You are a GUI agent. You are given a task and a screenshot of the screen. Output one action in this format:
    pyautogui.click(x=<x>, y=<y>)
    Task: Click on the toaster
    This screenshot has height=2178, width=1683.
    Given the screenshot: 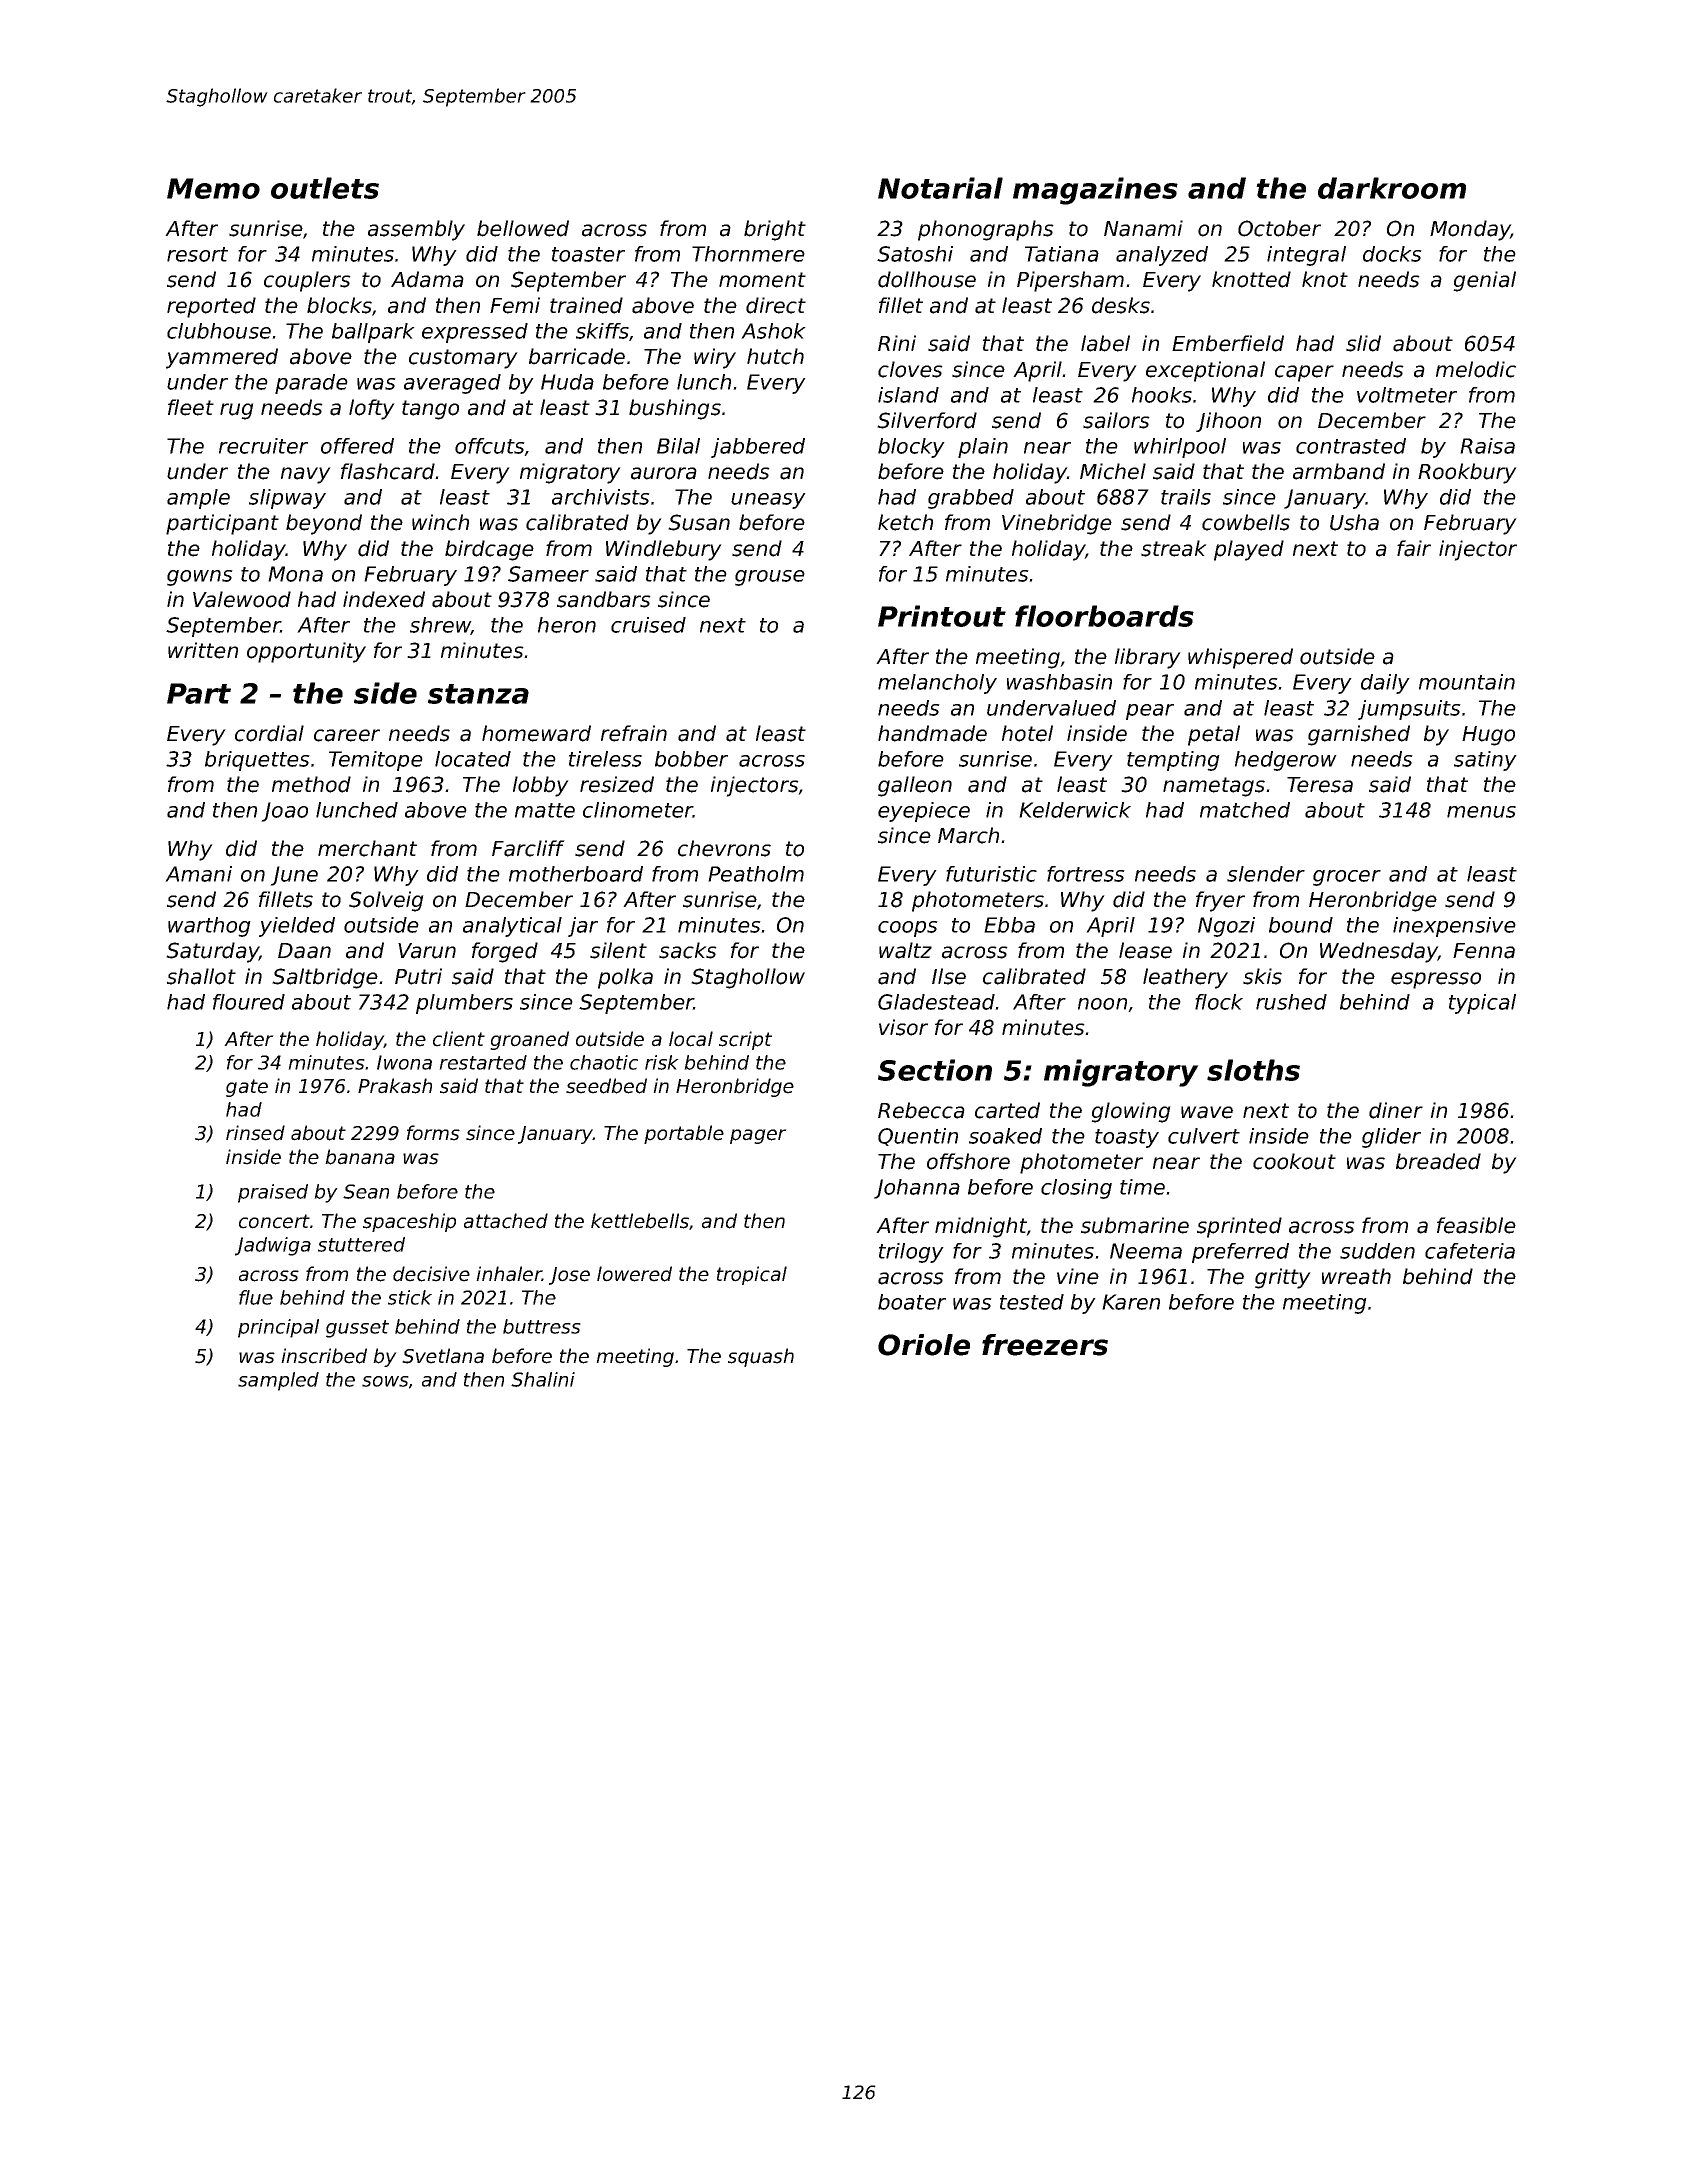 What is the action you would take?
    pyautogui.click(x=588, y=254)
